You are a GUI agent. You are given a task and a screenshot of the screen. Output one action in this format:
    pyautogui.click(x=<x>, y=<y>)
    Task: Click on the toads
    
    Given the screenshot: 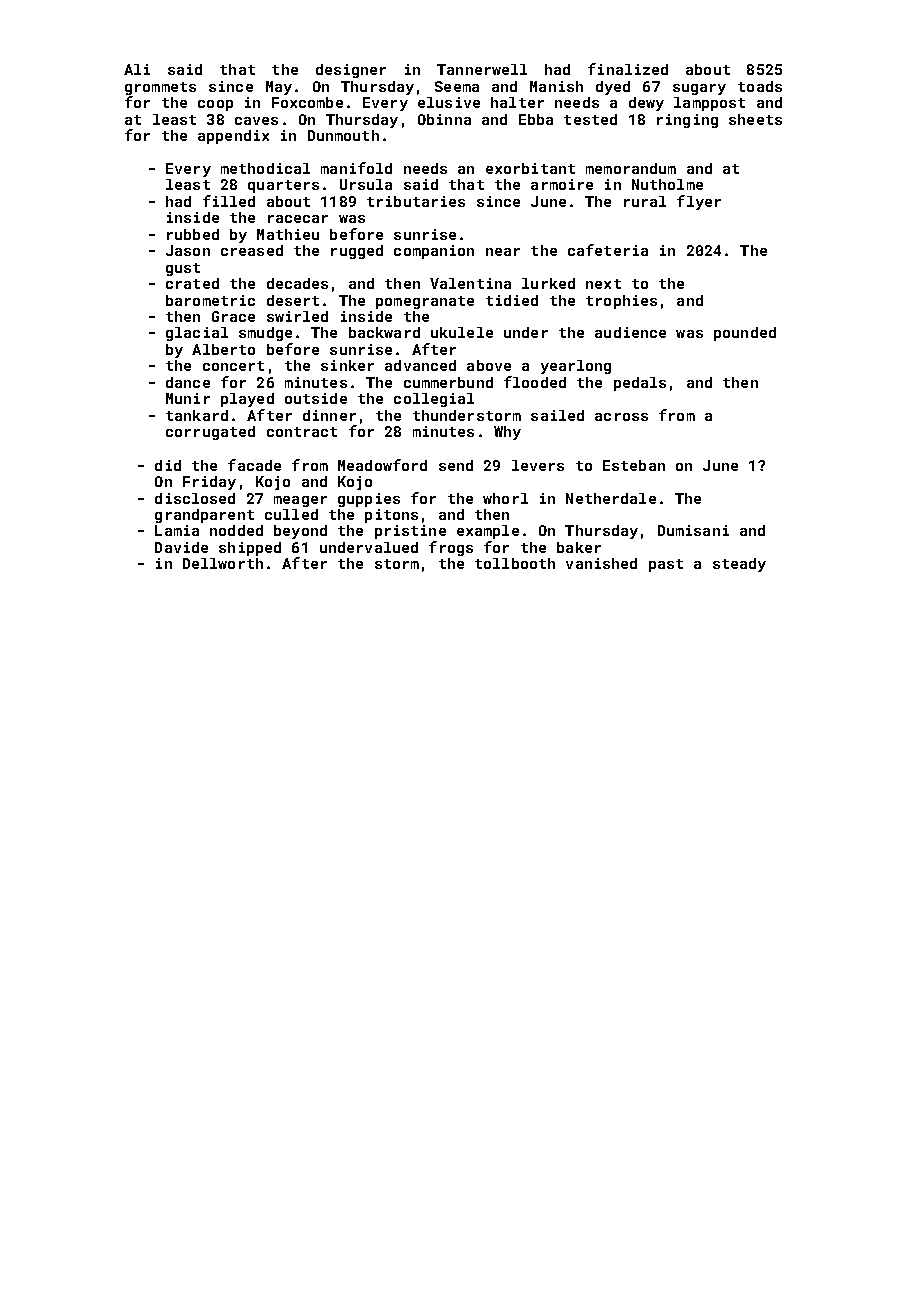 What is the action you would take?
    pyautogui.click(x=760, y=86)
